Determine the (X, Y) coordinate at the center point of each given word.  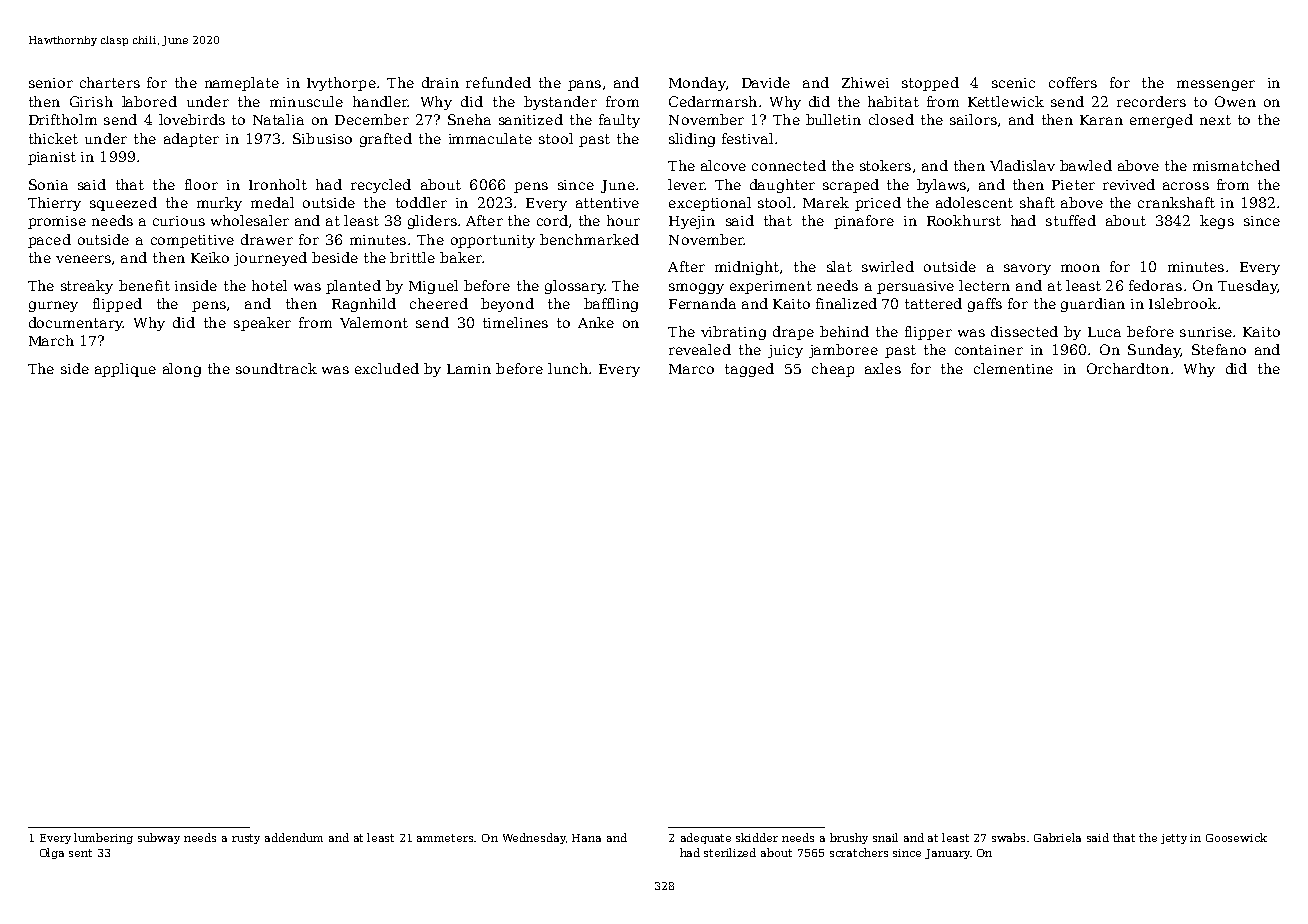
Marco (691, 369)
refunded (498, 82)
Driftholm (63, 119)
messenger (1216, 85)
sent (80, 853)
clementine (1013, 368)
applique (125, 370)
